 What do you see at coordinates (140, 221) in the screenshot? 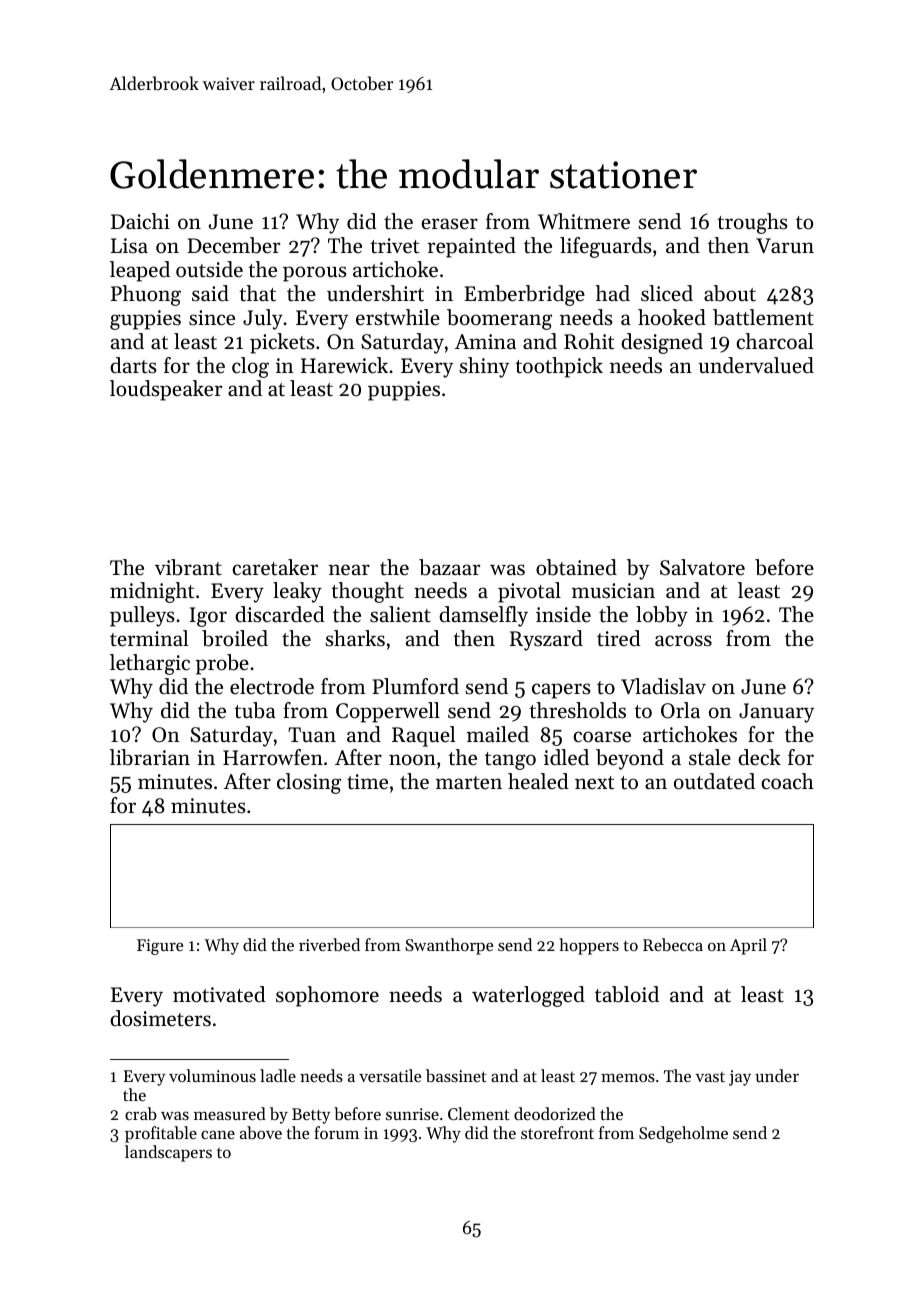
I see `Daichi` at bounding box center [140, 221].
